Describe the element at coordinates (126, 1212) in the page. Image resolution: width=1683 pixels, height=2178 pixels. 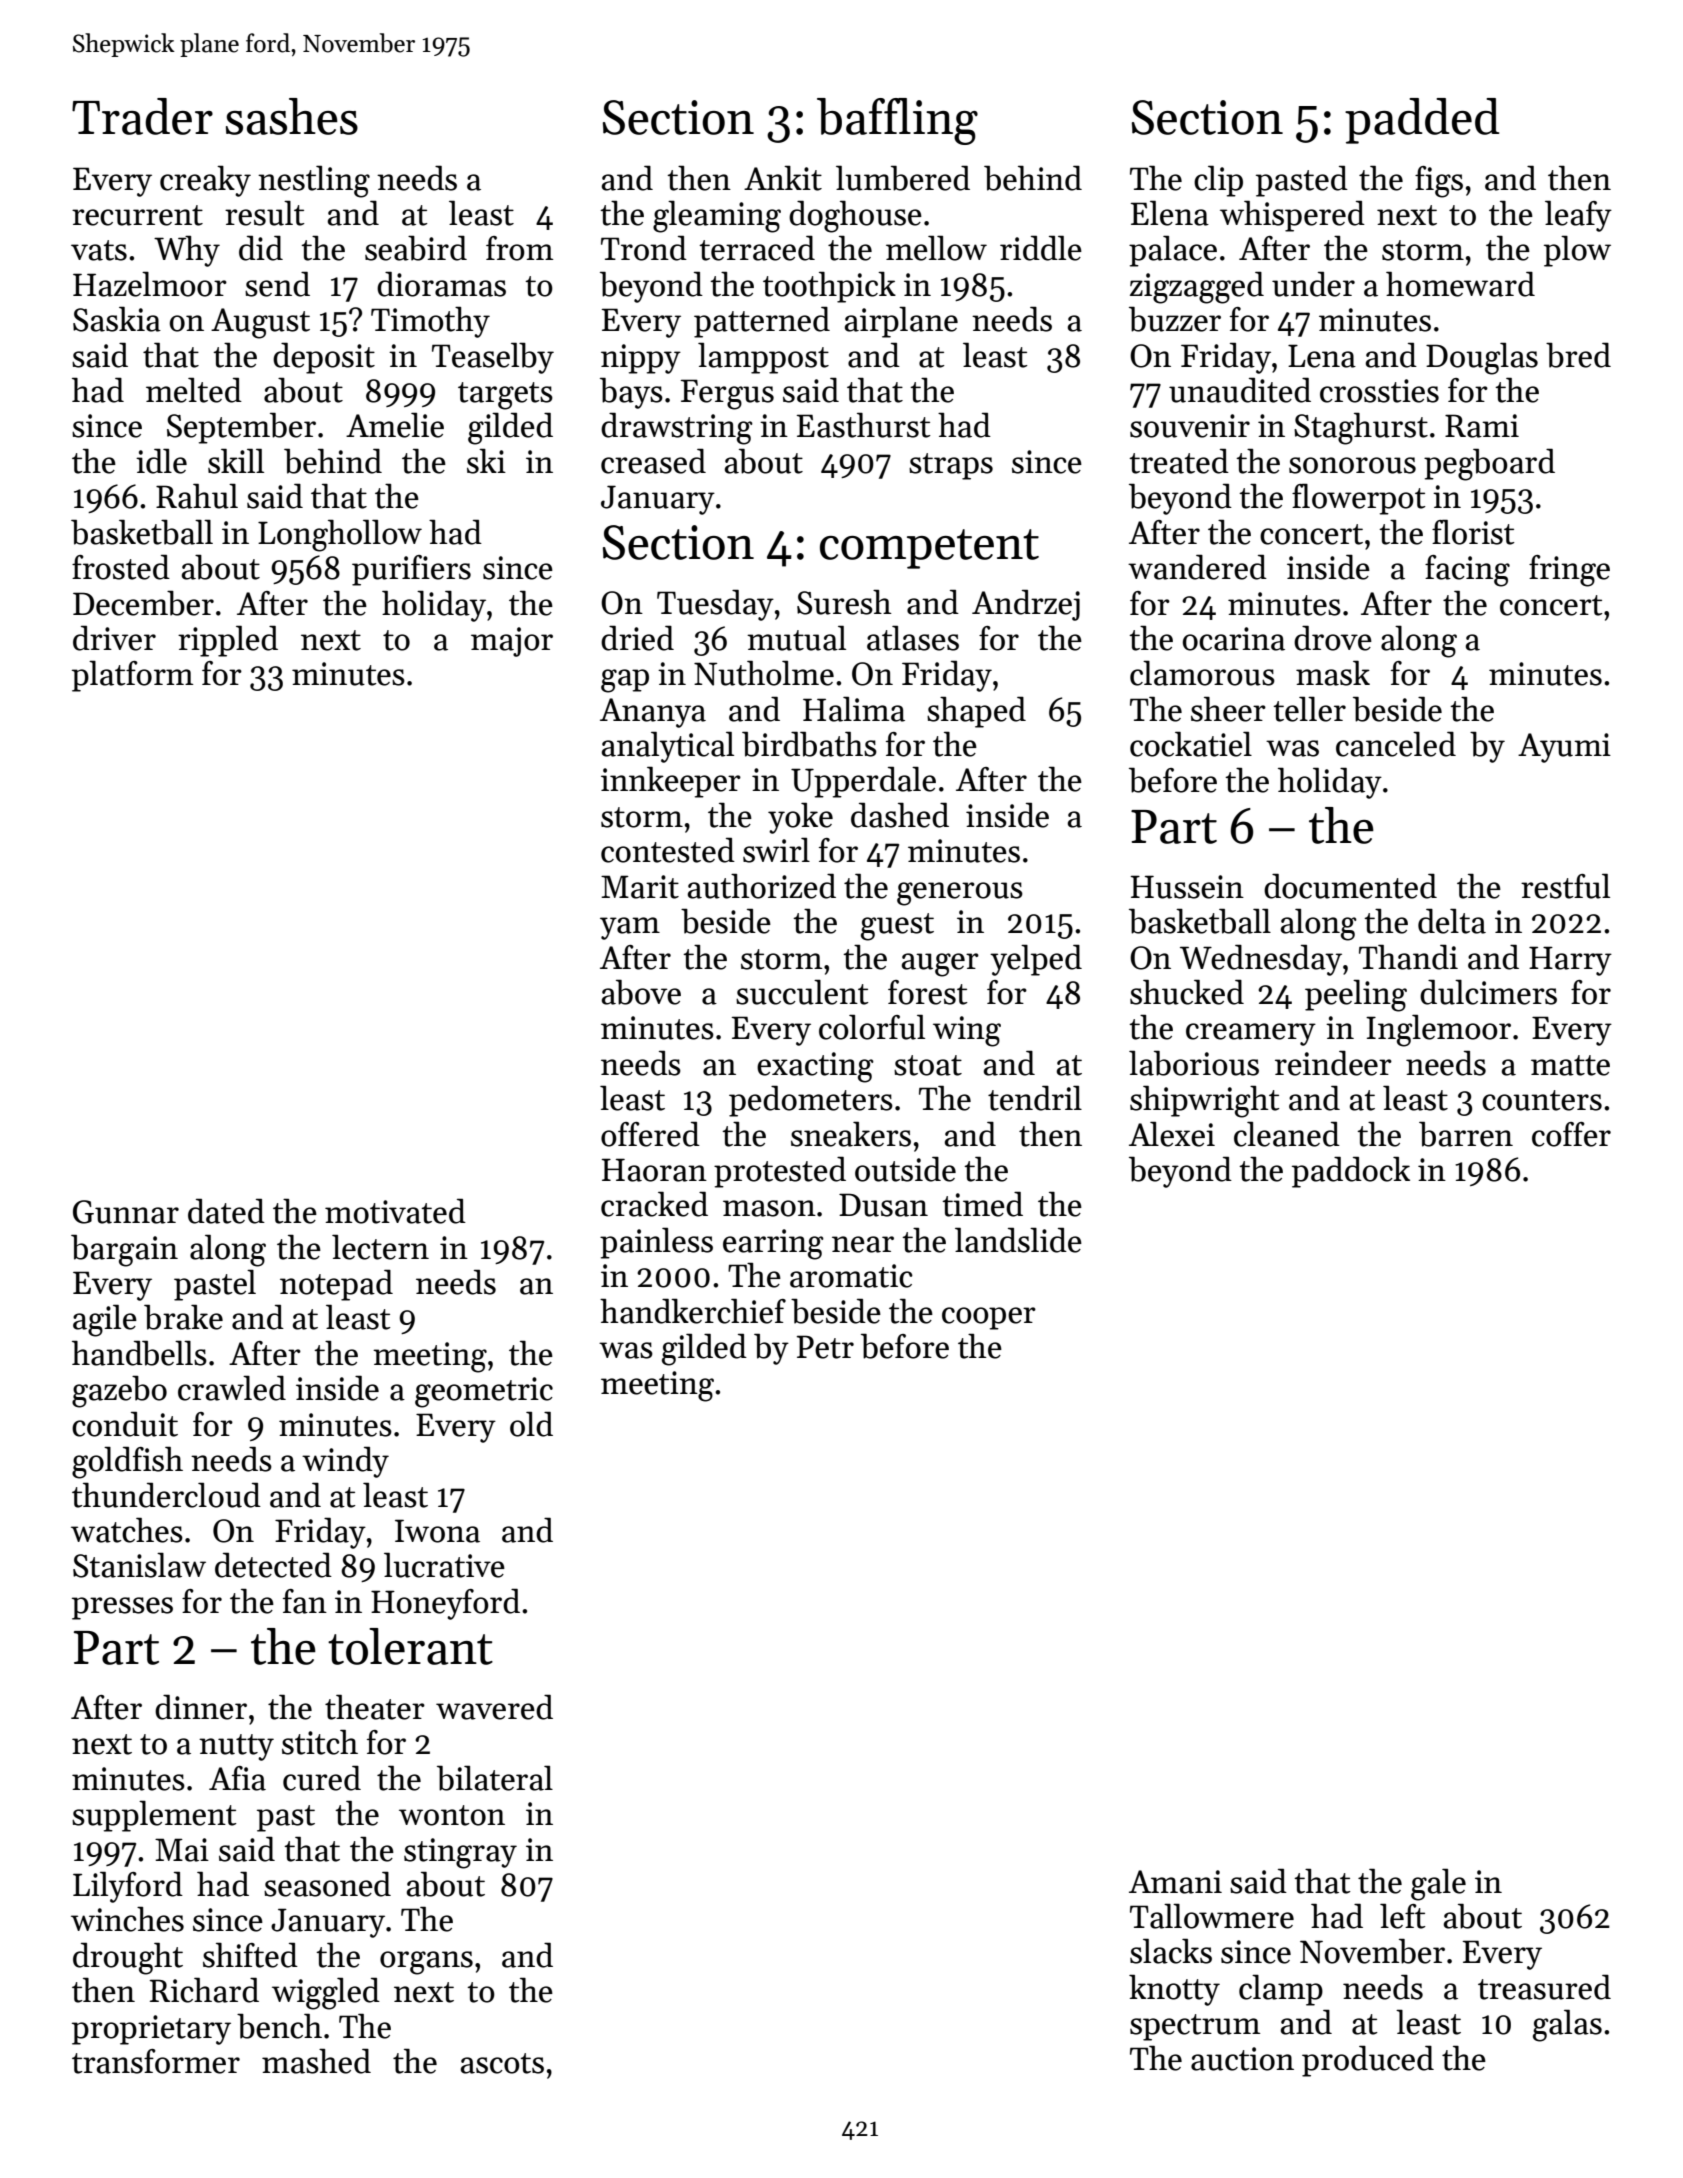
I see `Gunnar` at that location.
